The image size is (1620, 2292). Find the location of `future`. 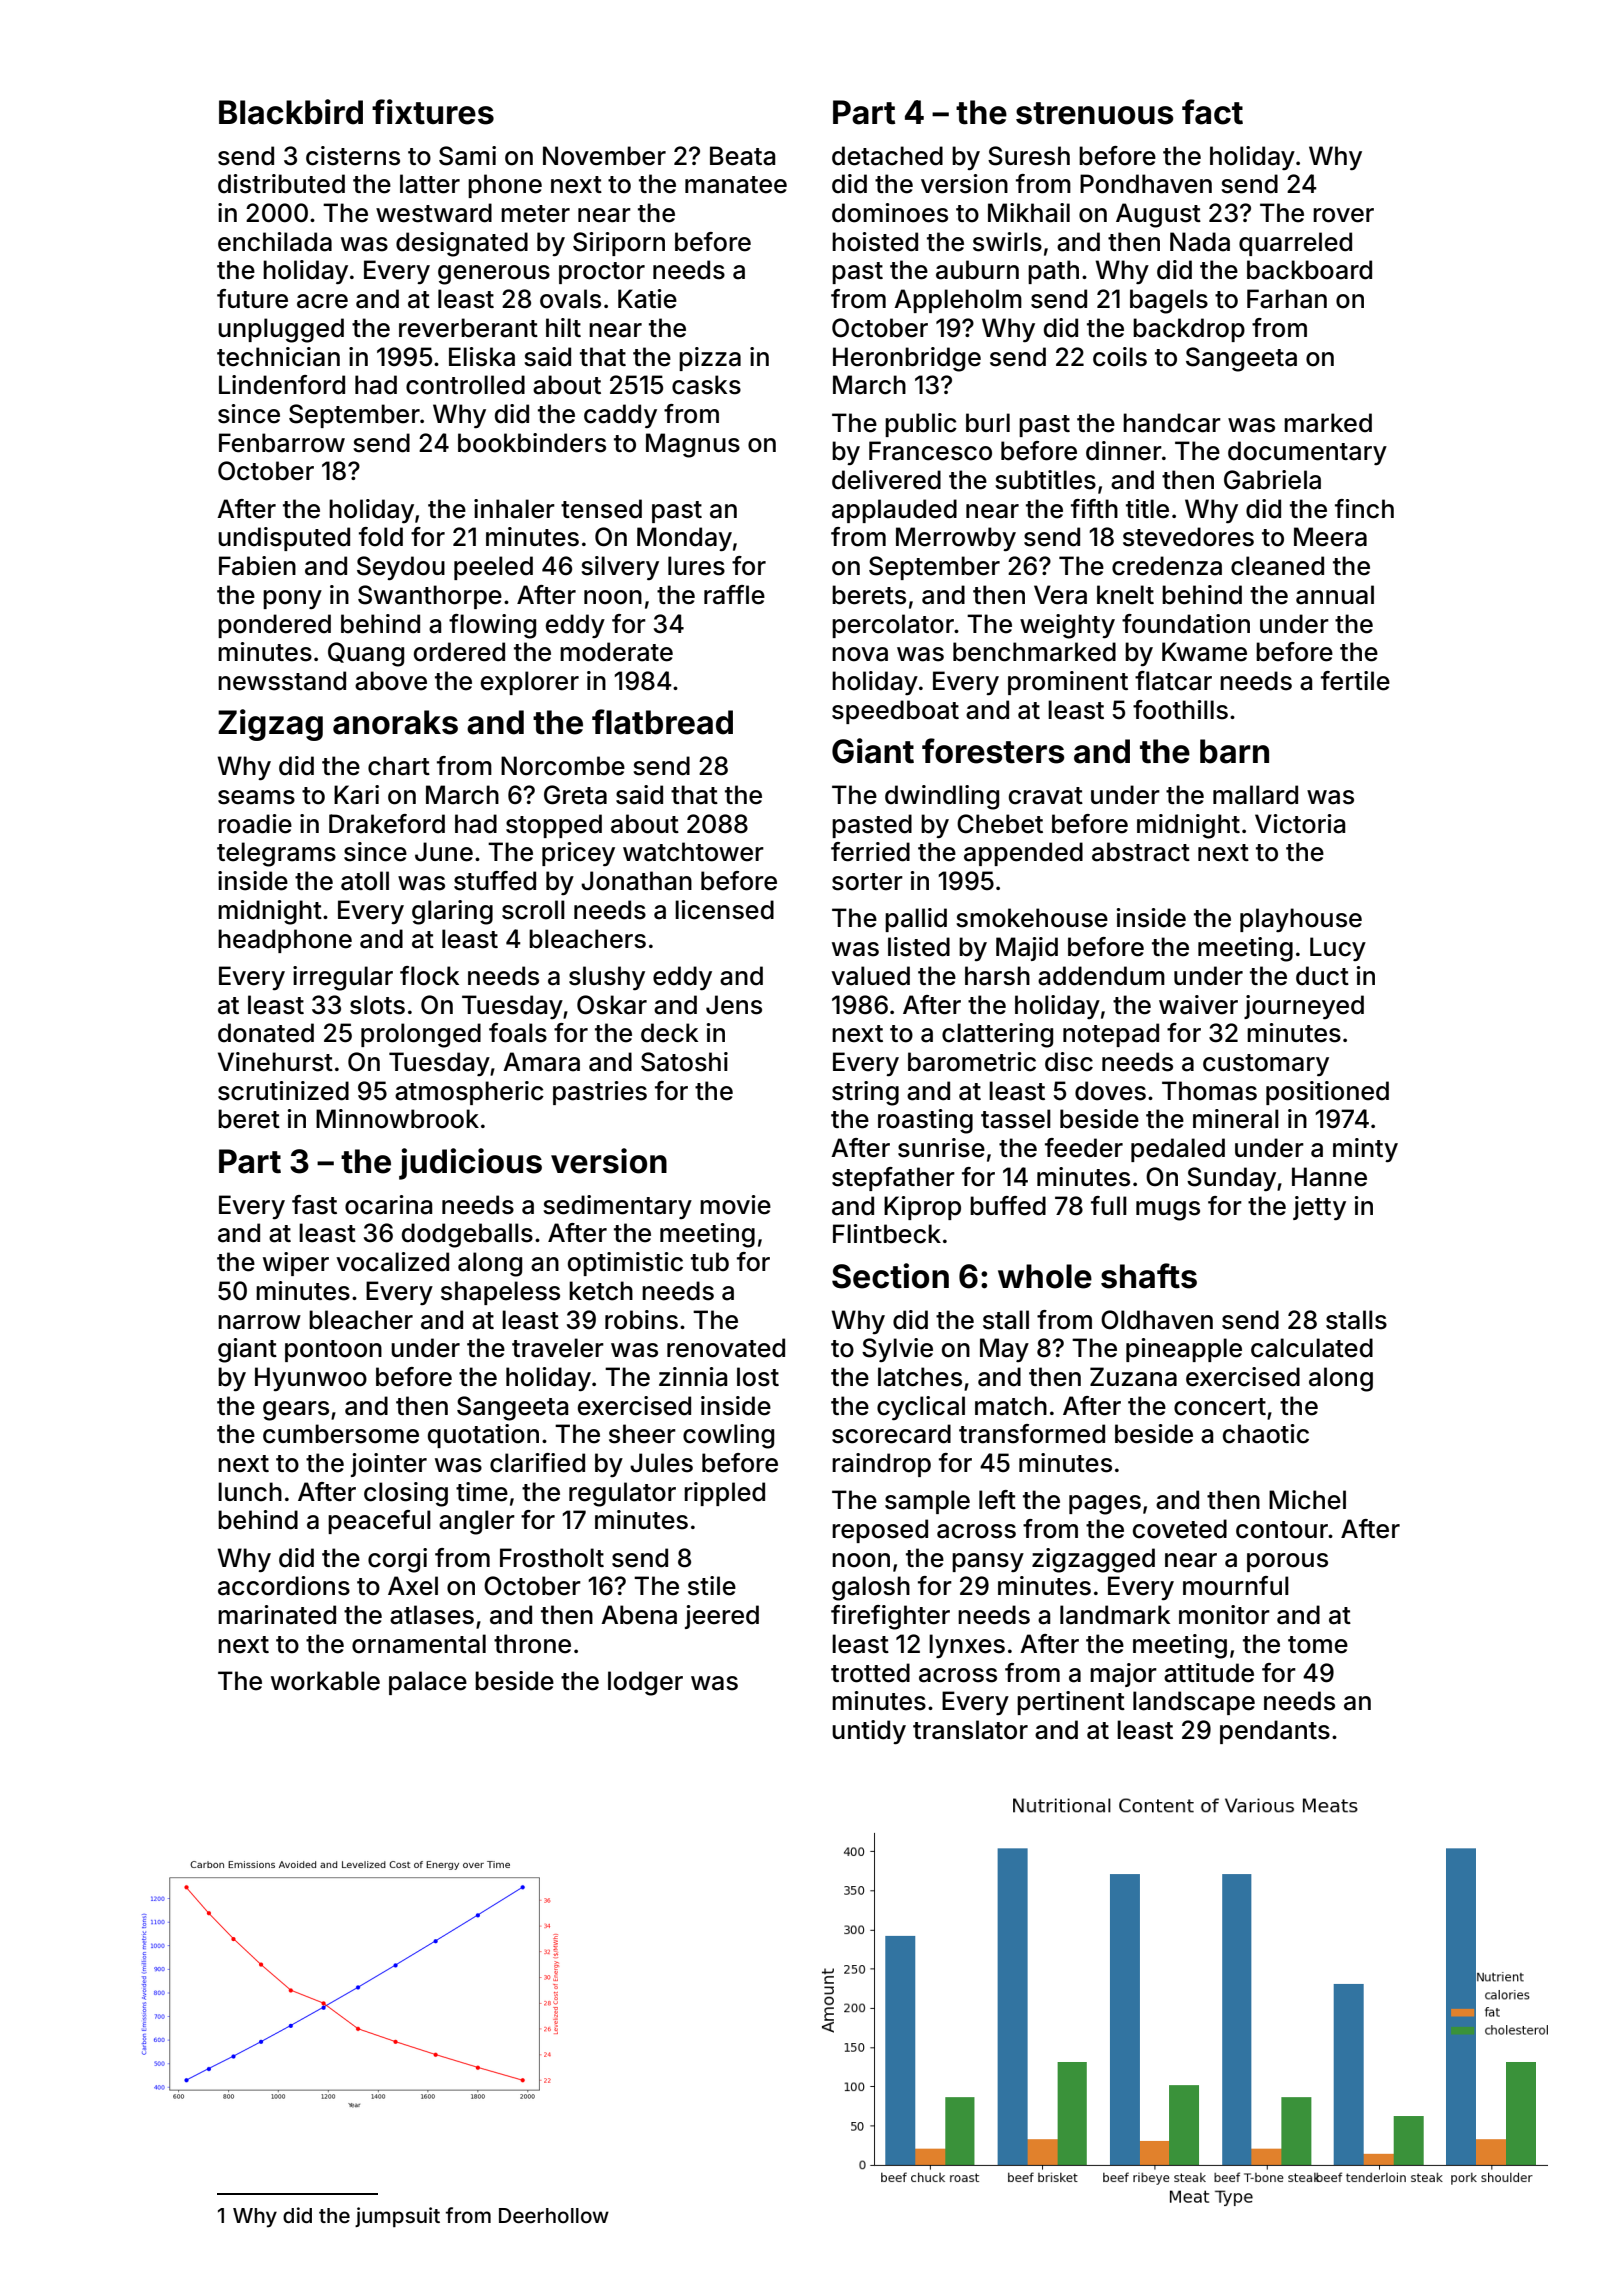

future is located at coordinates (252, 299).
